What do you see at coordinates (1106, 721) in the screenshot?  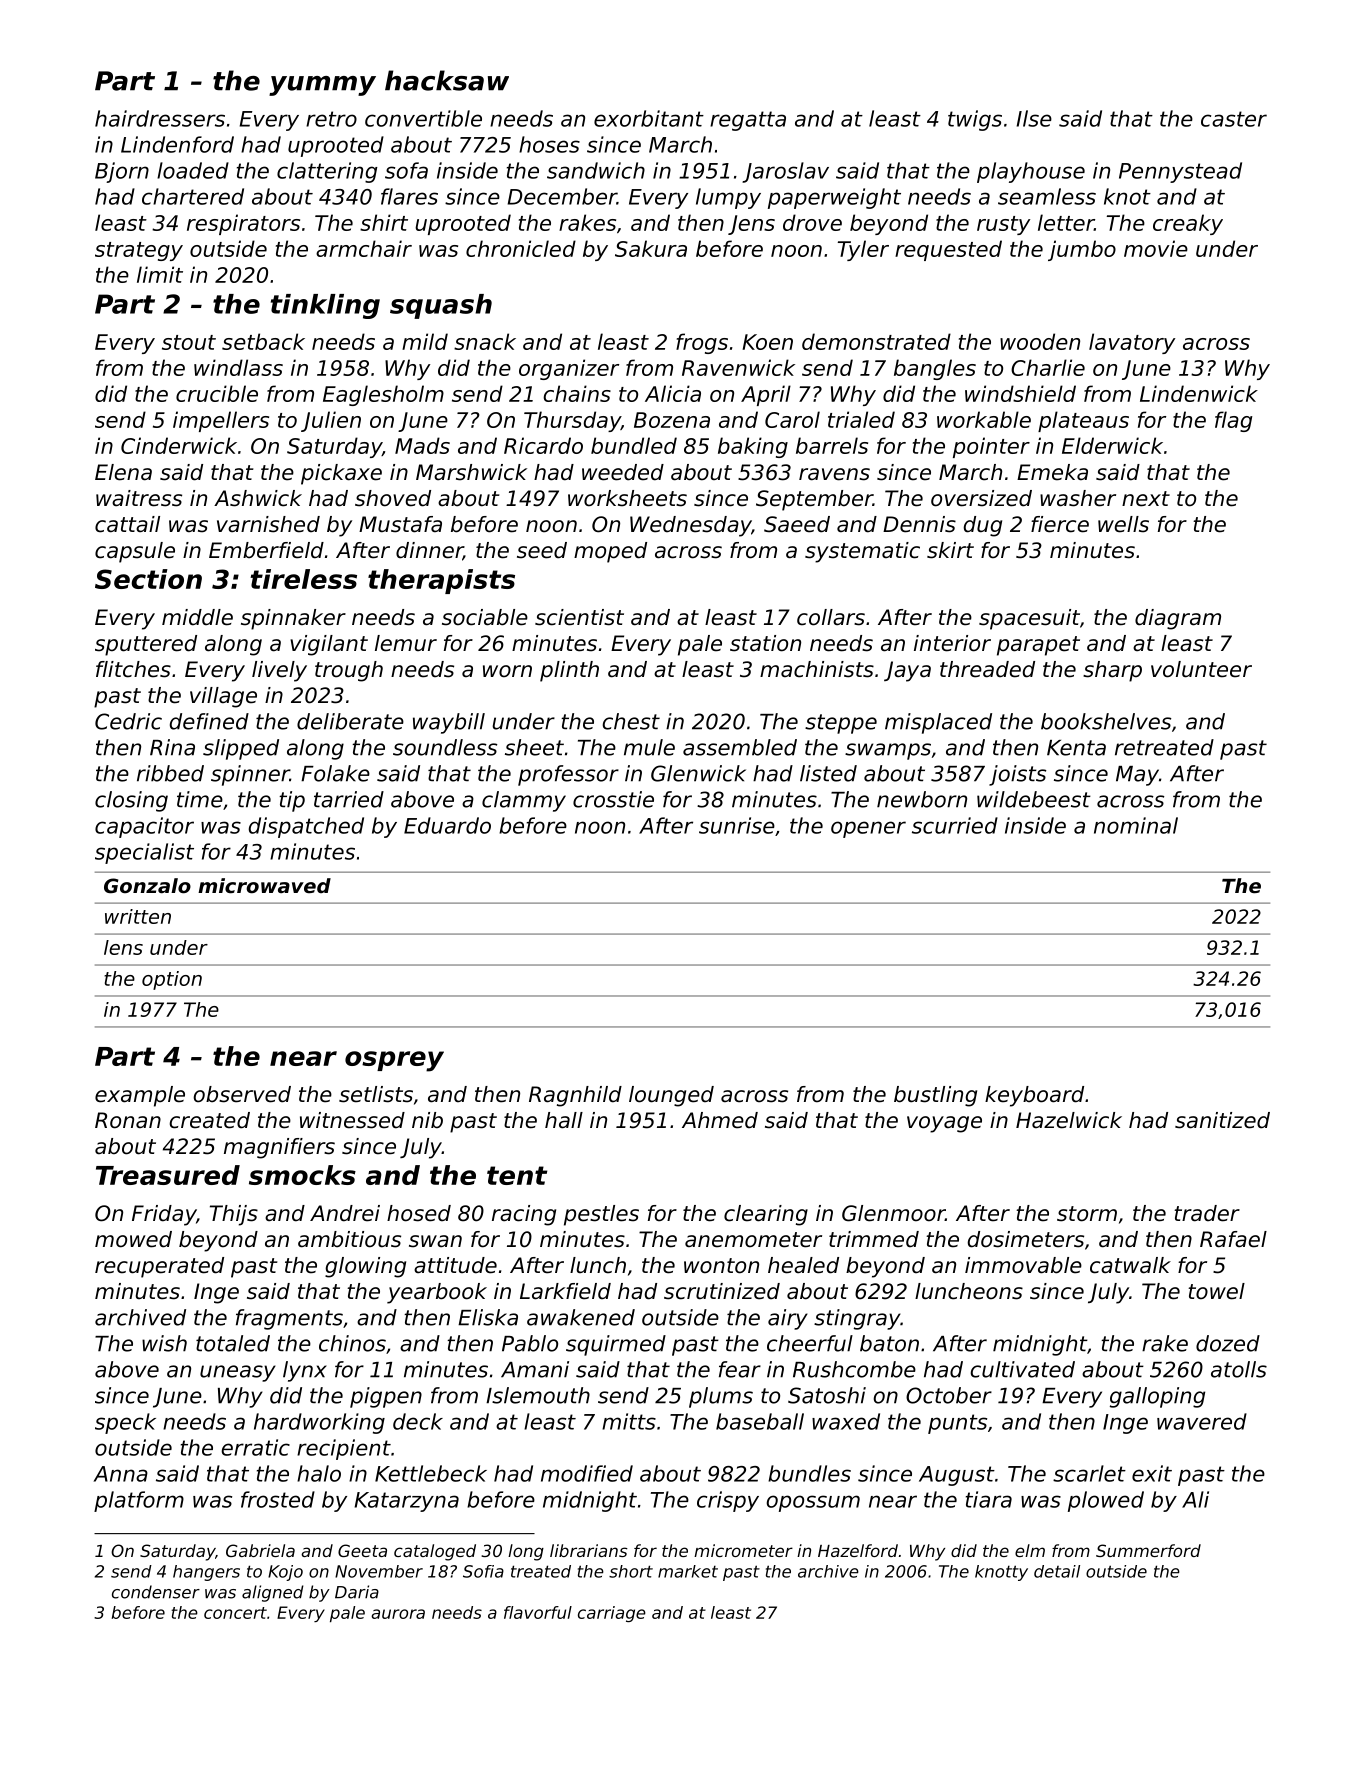 I see `bookshelves` at bounding box center [1106, 721].
